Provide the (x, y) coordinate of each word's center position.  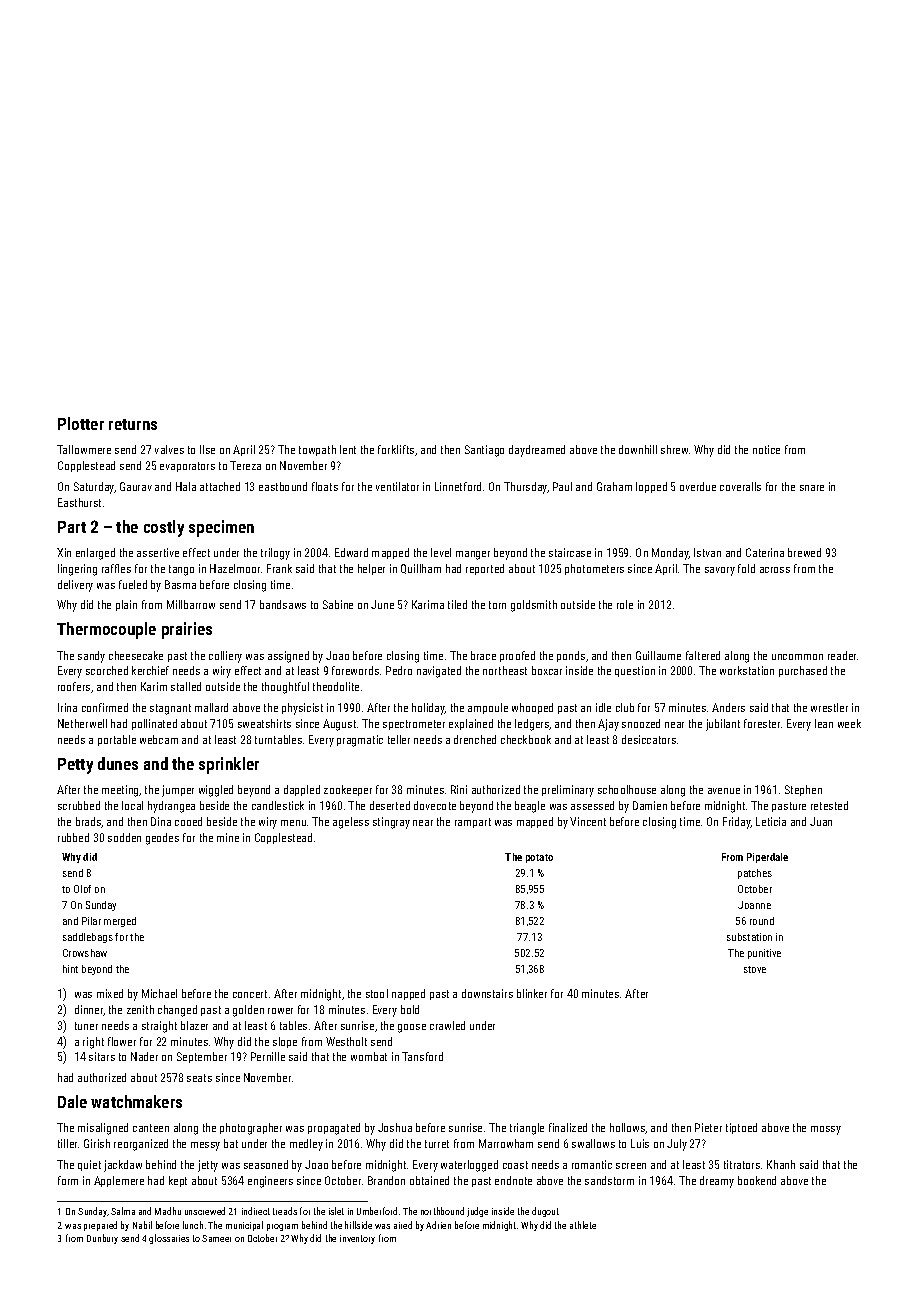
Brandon (386, 1180)
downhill (638, 449)
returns (133, 424)
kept (178, 1181)
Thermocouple (106, 630)
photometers (594, 569)
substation (749, 937)
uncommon (797, 657)
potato (539, 858)
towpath (317, 450)
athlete (583, 1225)
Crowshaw (85, 953)
